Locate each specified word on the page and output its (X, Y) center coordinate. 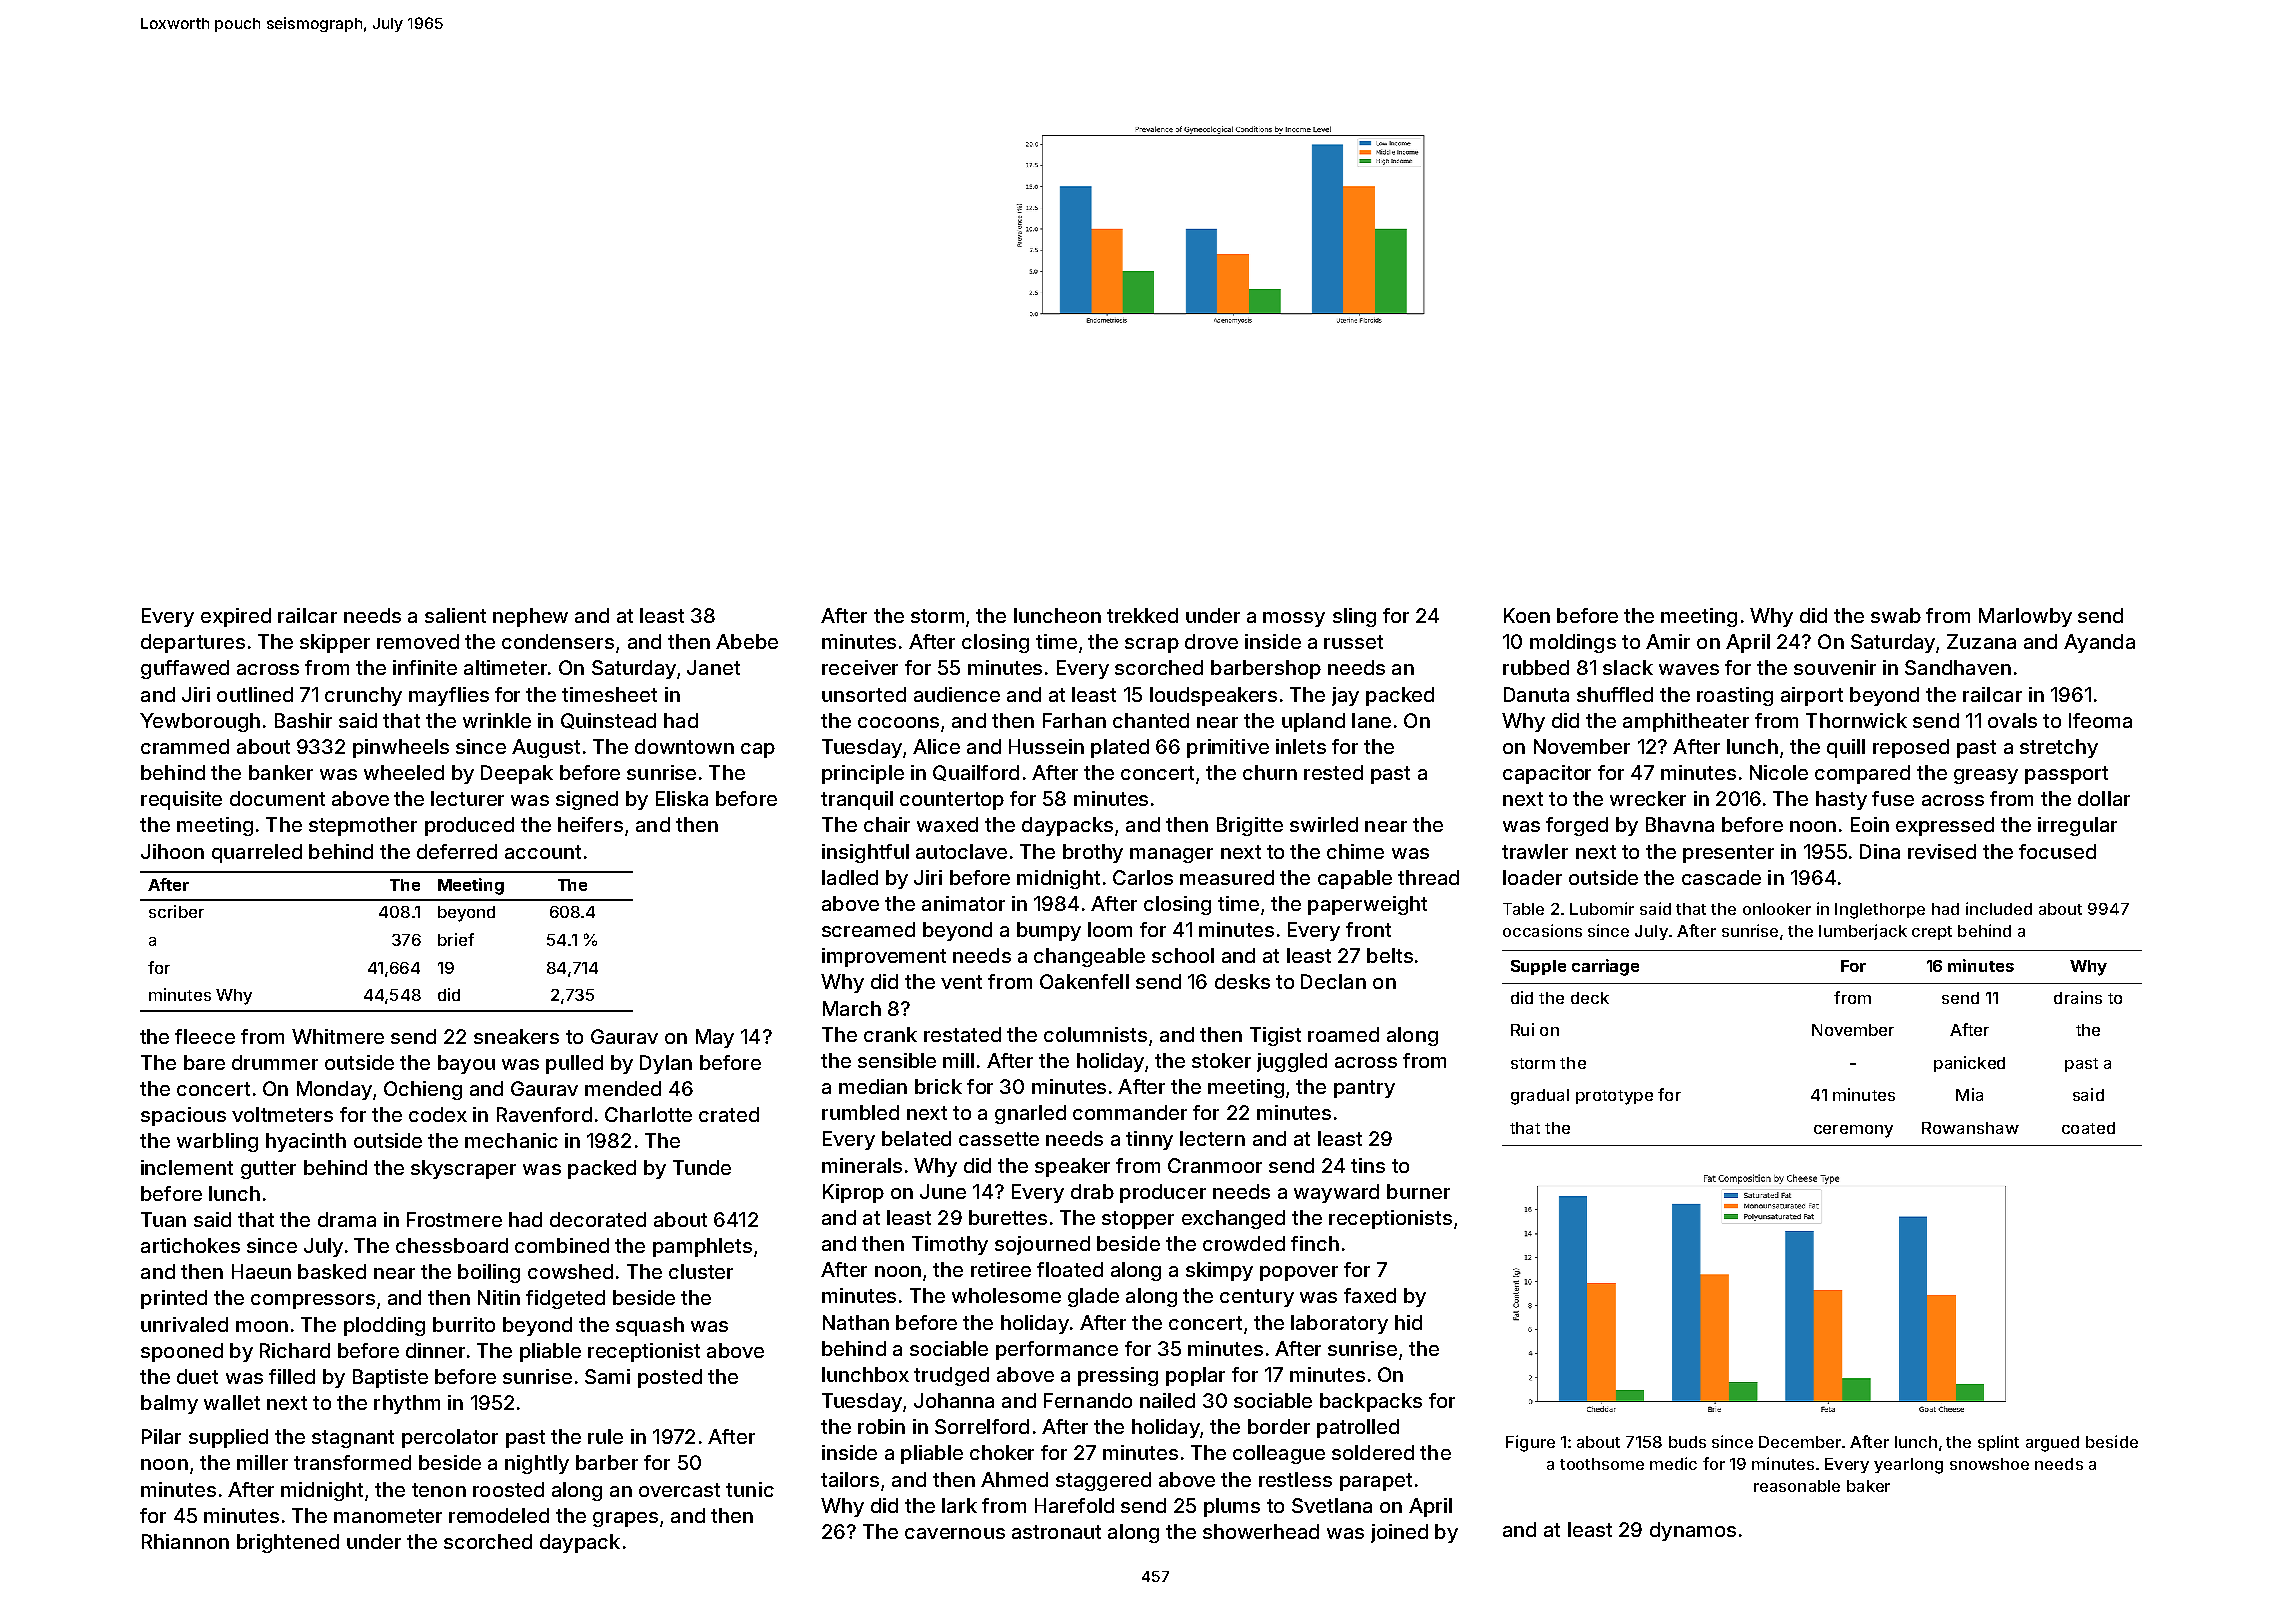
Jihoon (172, 851)
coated (2088, 1128)
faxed (1370, 1295)
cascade (1721, 877)
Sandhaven (1958, 667)
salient (455, 615)
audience (957, 694)
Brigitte (1250, 826)
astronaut (1056, 1532)
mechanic (511, 1140)
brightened (288, 1543)
